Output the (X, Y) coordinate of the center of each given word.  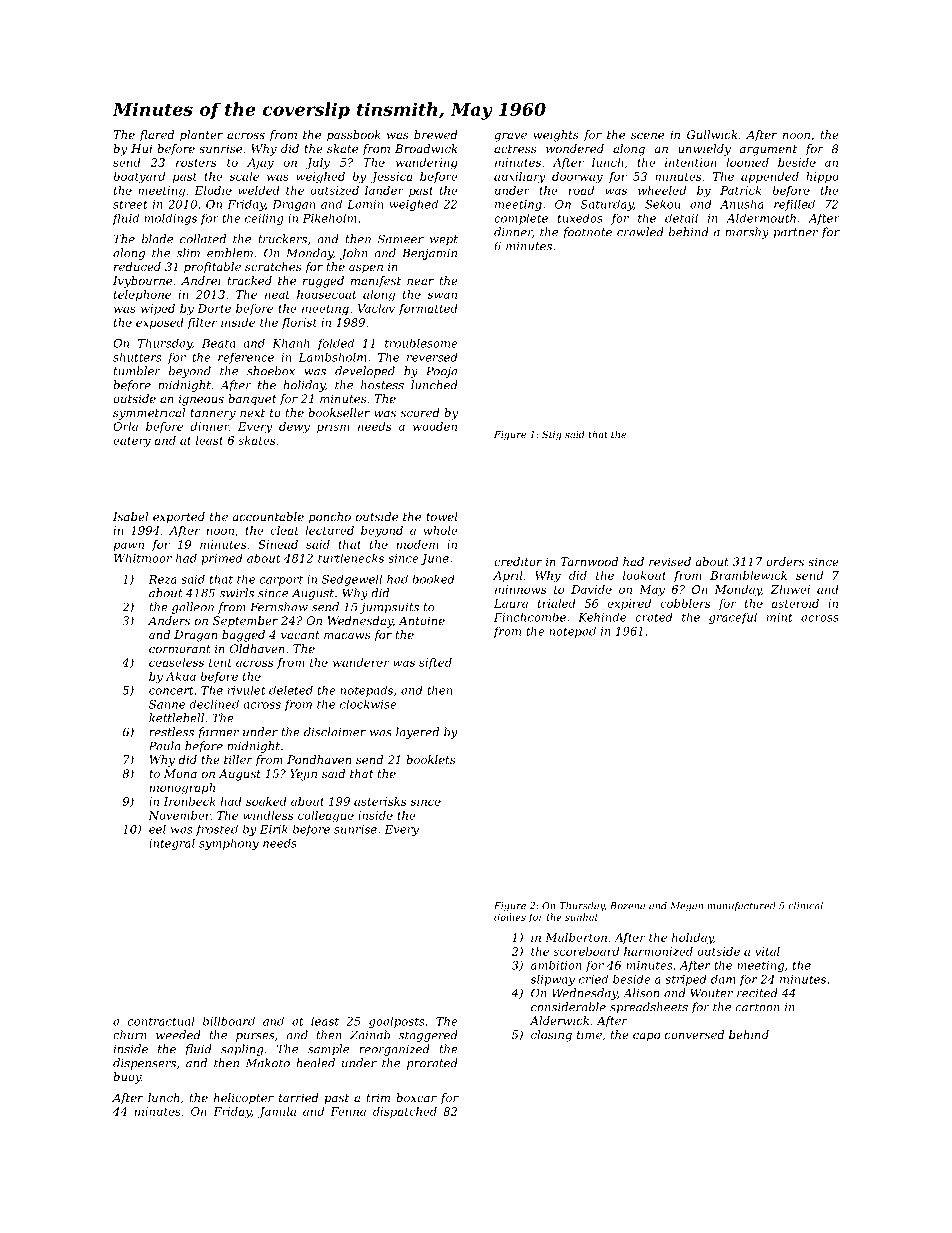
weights (556, 136)
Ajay (260, 164)
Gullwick (712, 134)
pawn (128, 546)
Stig (552, 435)
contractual (161, 1021)
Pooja (441, 372)
